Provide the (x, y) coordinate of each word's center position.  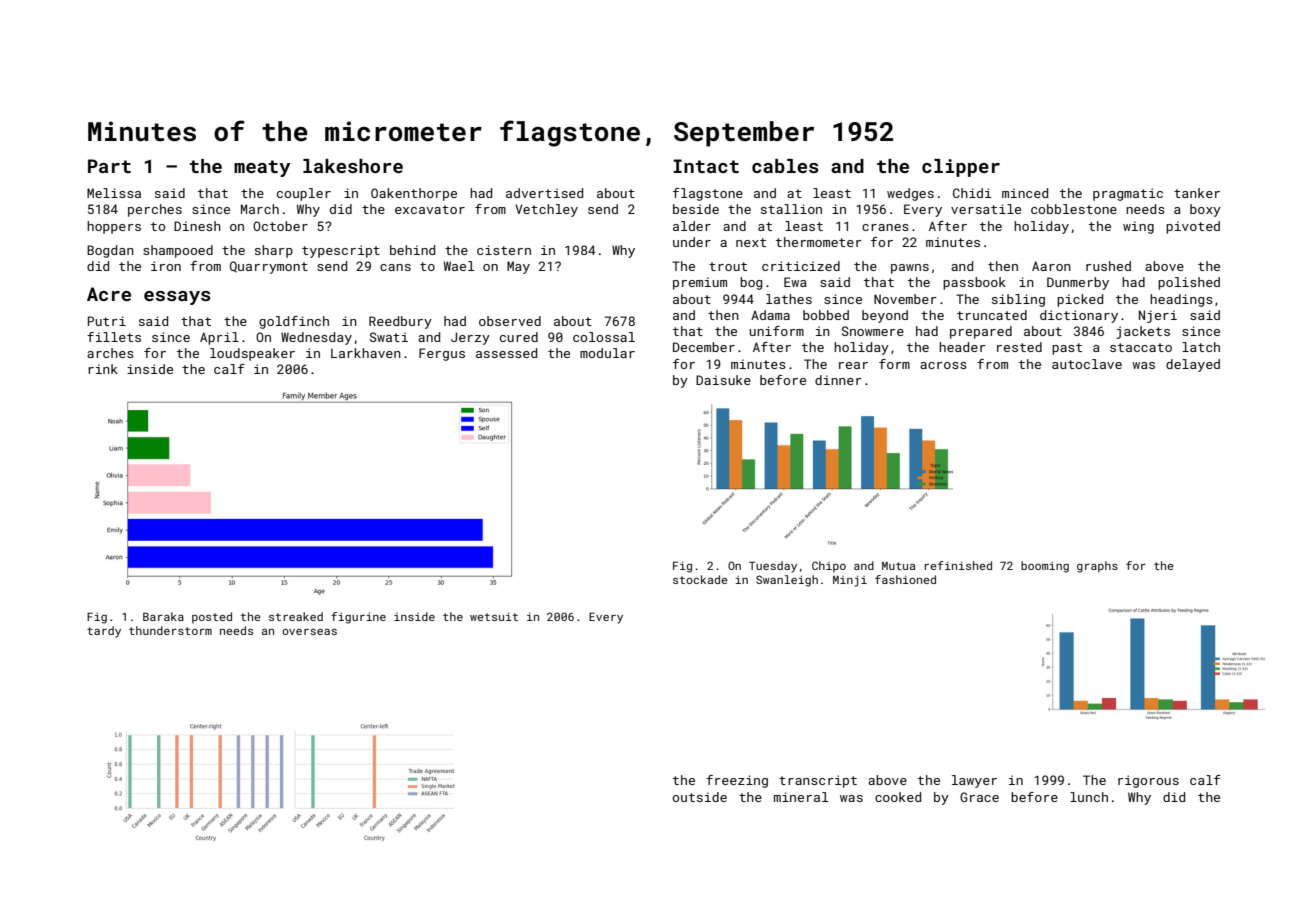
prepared (981, 332)
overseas (309, 632)
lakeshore (353, 166)
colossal (604, 337)
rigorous (1148, 781)
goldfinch (294, 322)
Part (109, 166)
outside (699, 797)
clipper (961, 168)
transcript (818, 781)
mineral (801, 797)
